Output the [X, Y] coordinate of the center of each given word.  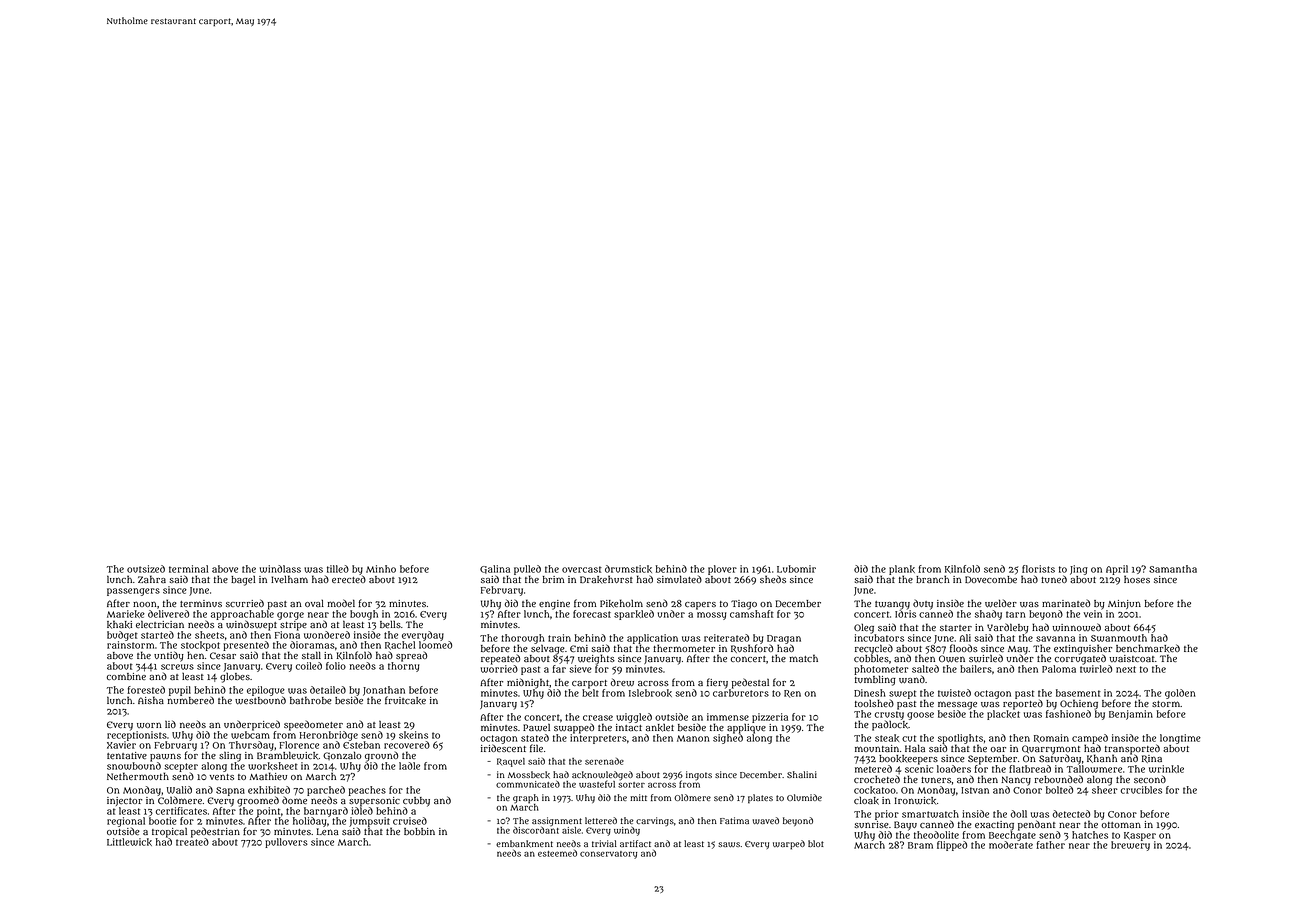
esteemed [557, 853]
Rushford [752, 648]
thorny [403, 667]
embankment [524, 844]
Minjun [1124, 604]
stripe [293, 626]
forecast [592, 614]
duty [923, 605]
